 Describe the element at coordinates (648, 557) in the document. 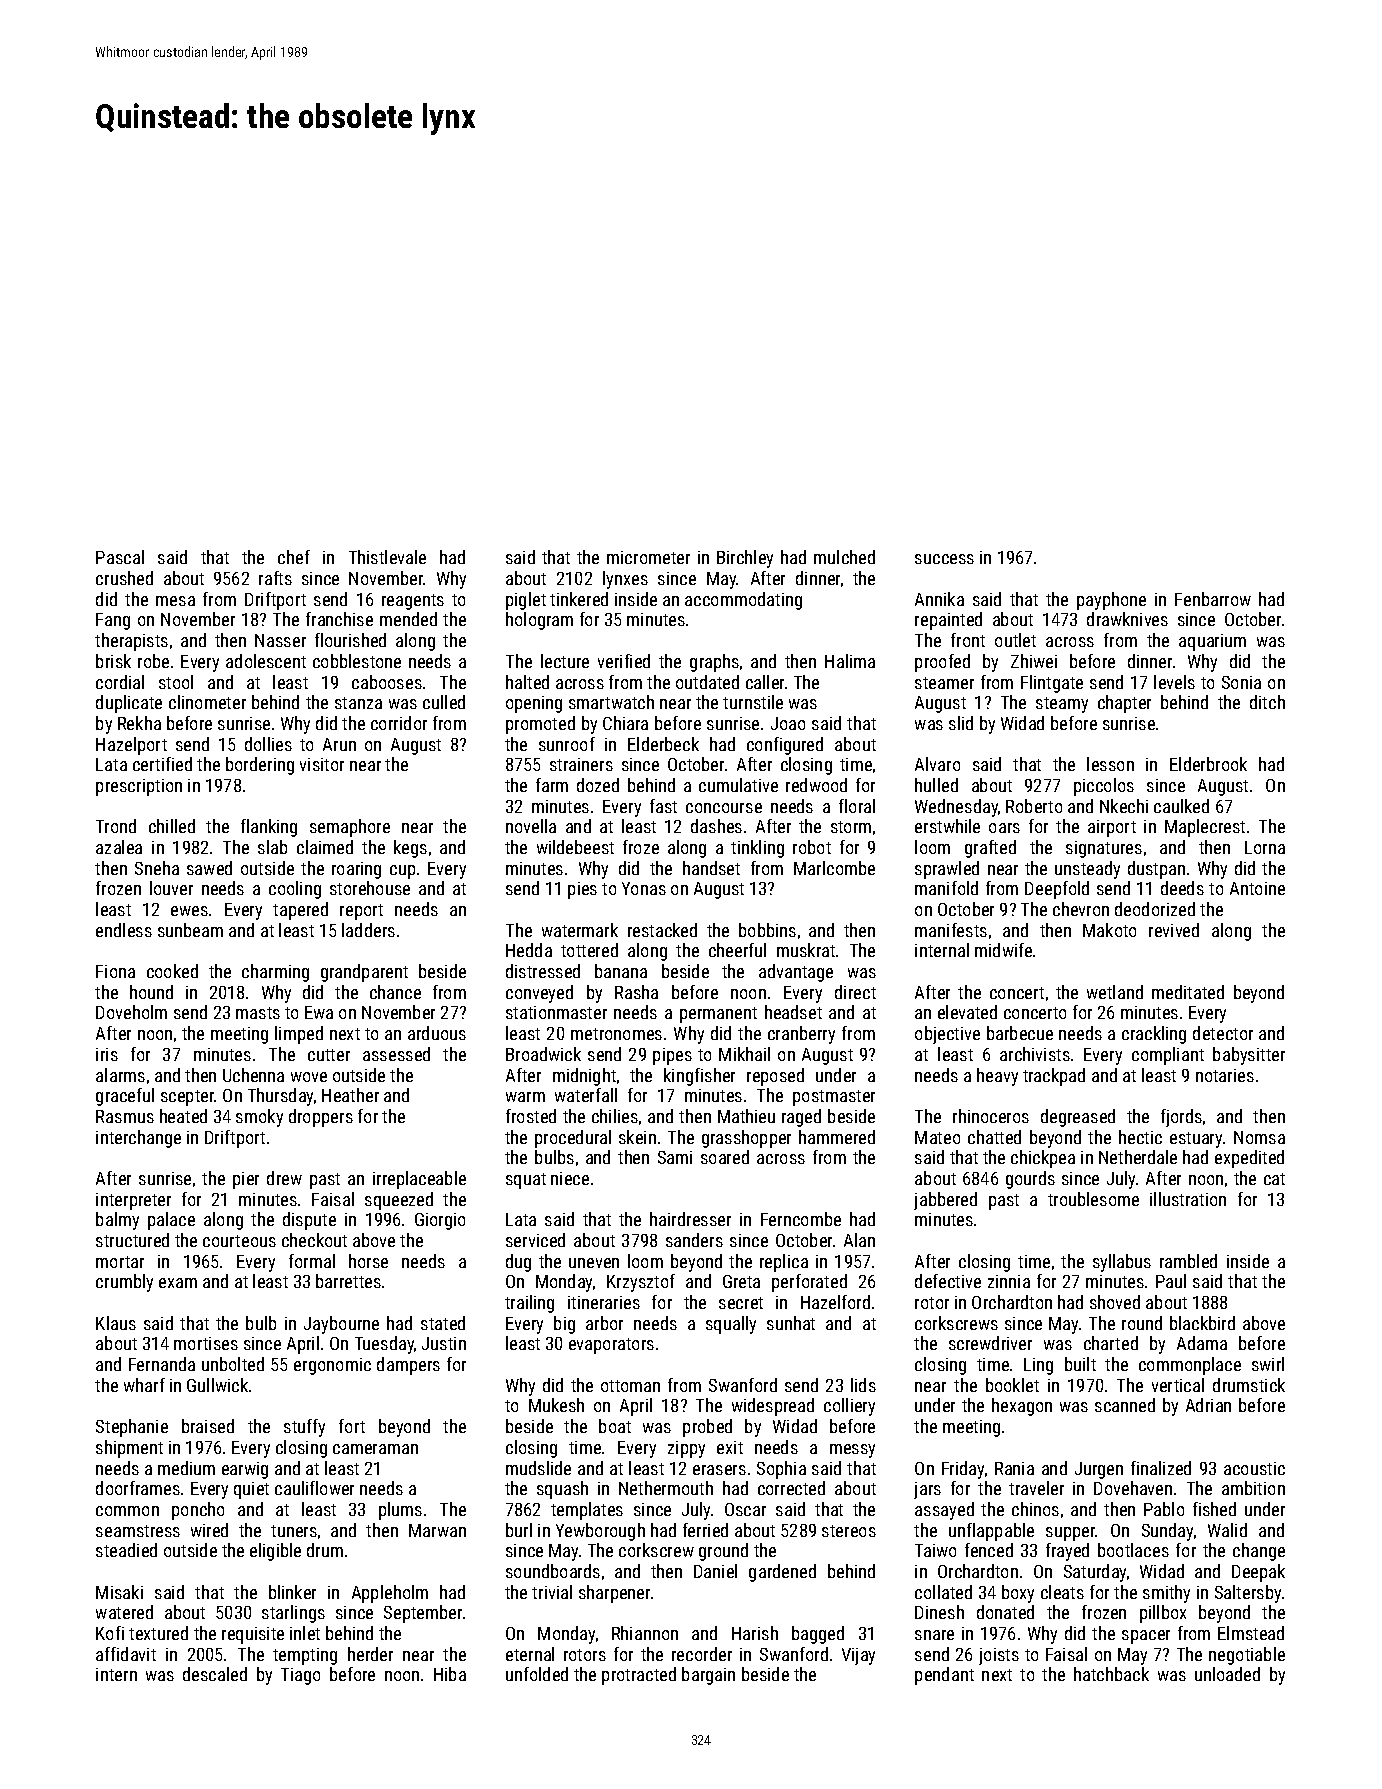

I see `micrometer` at that location.
